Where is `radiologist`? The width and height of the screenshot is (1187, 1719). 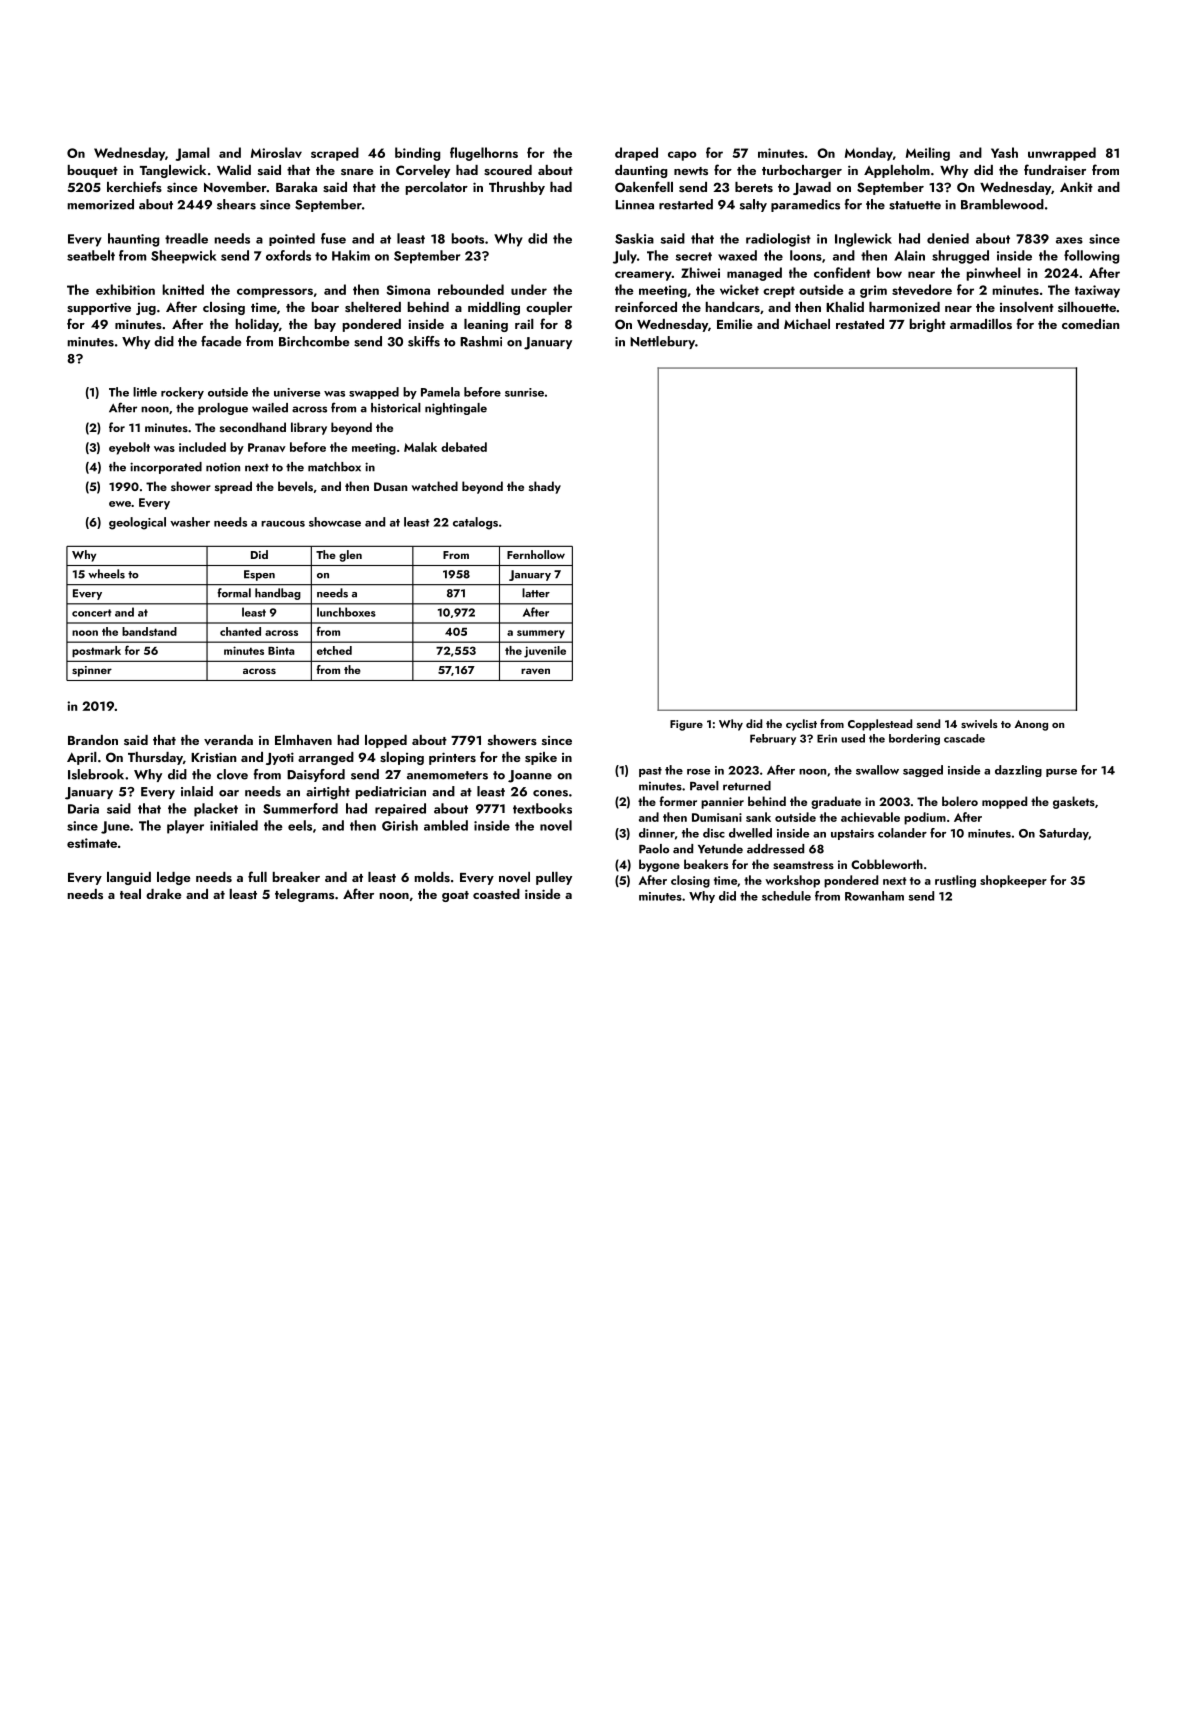
radiologist is located at coordinates (778, 240).
